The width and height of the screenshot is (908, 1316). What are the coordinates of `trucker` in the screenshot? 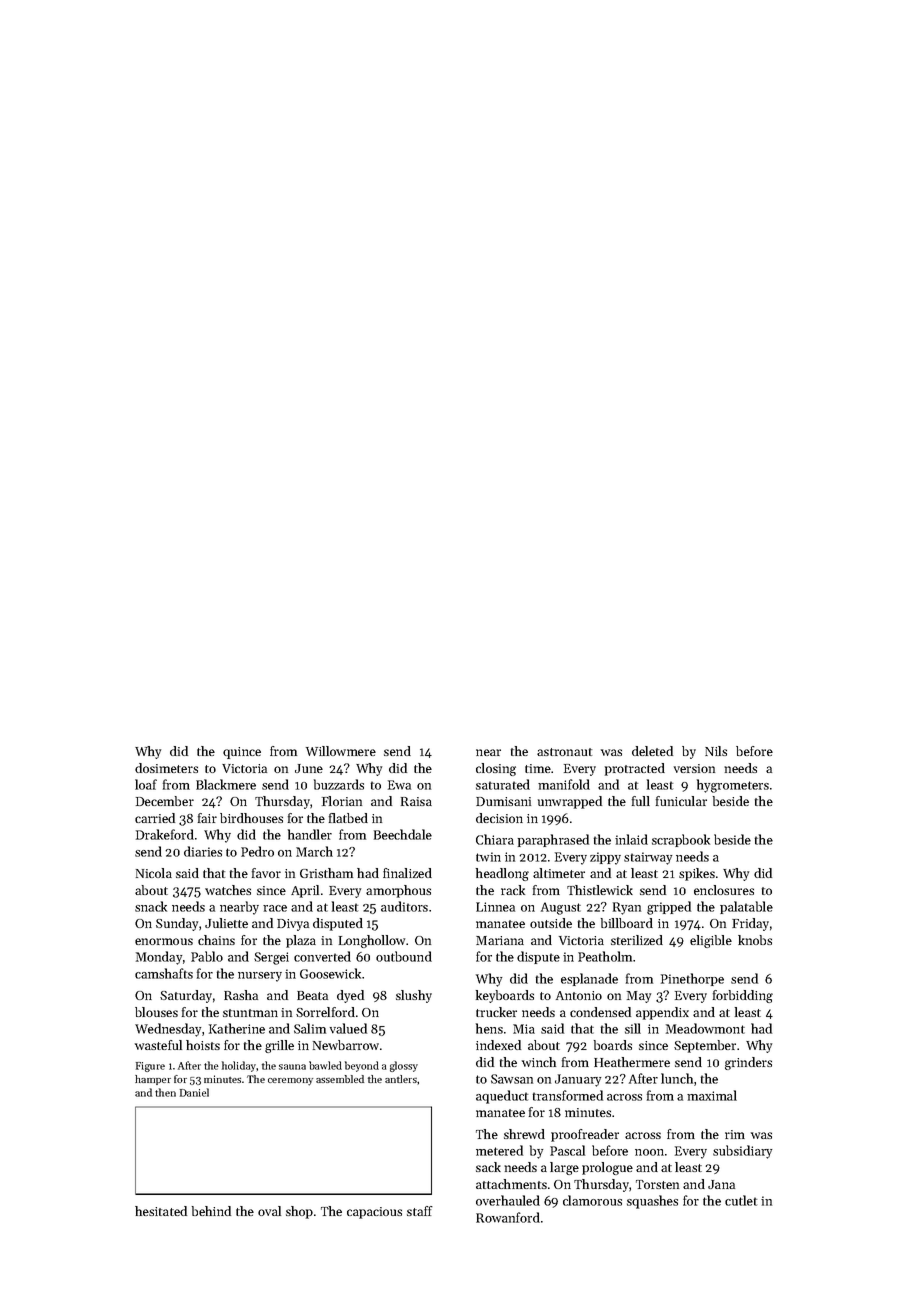 It's located at (496, 1012).
